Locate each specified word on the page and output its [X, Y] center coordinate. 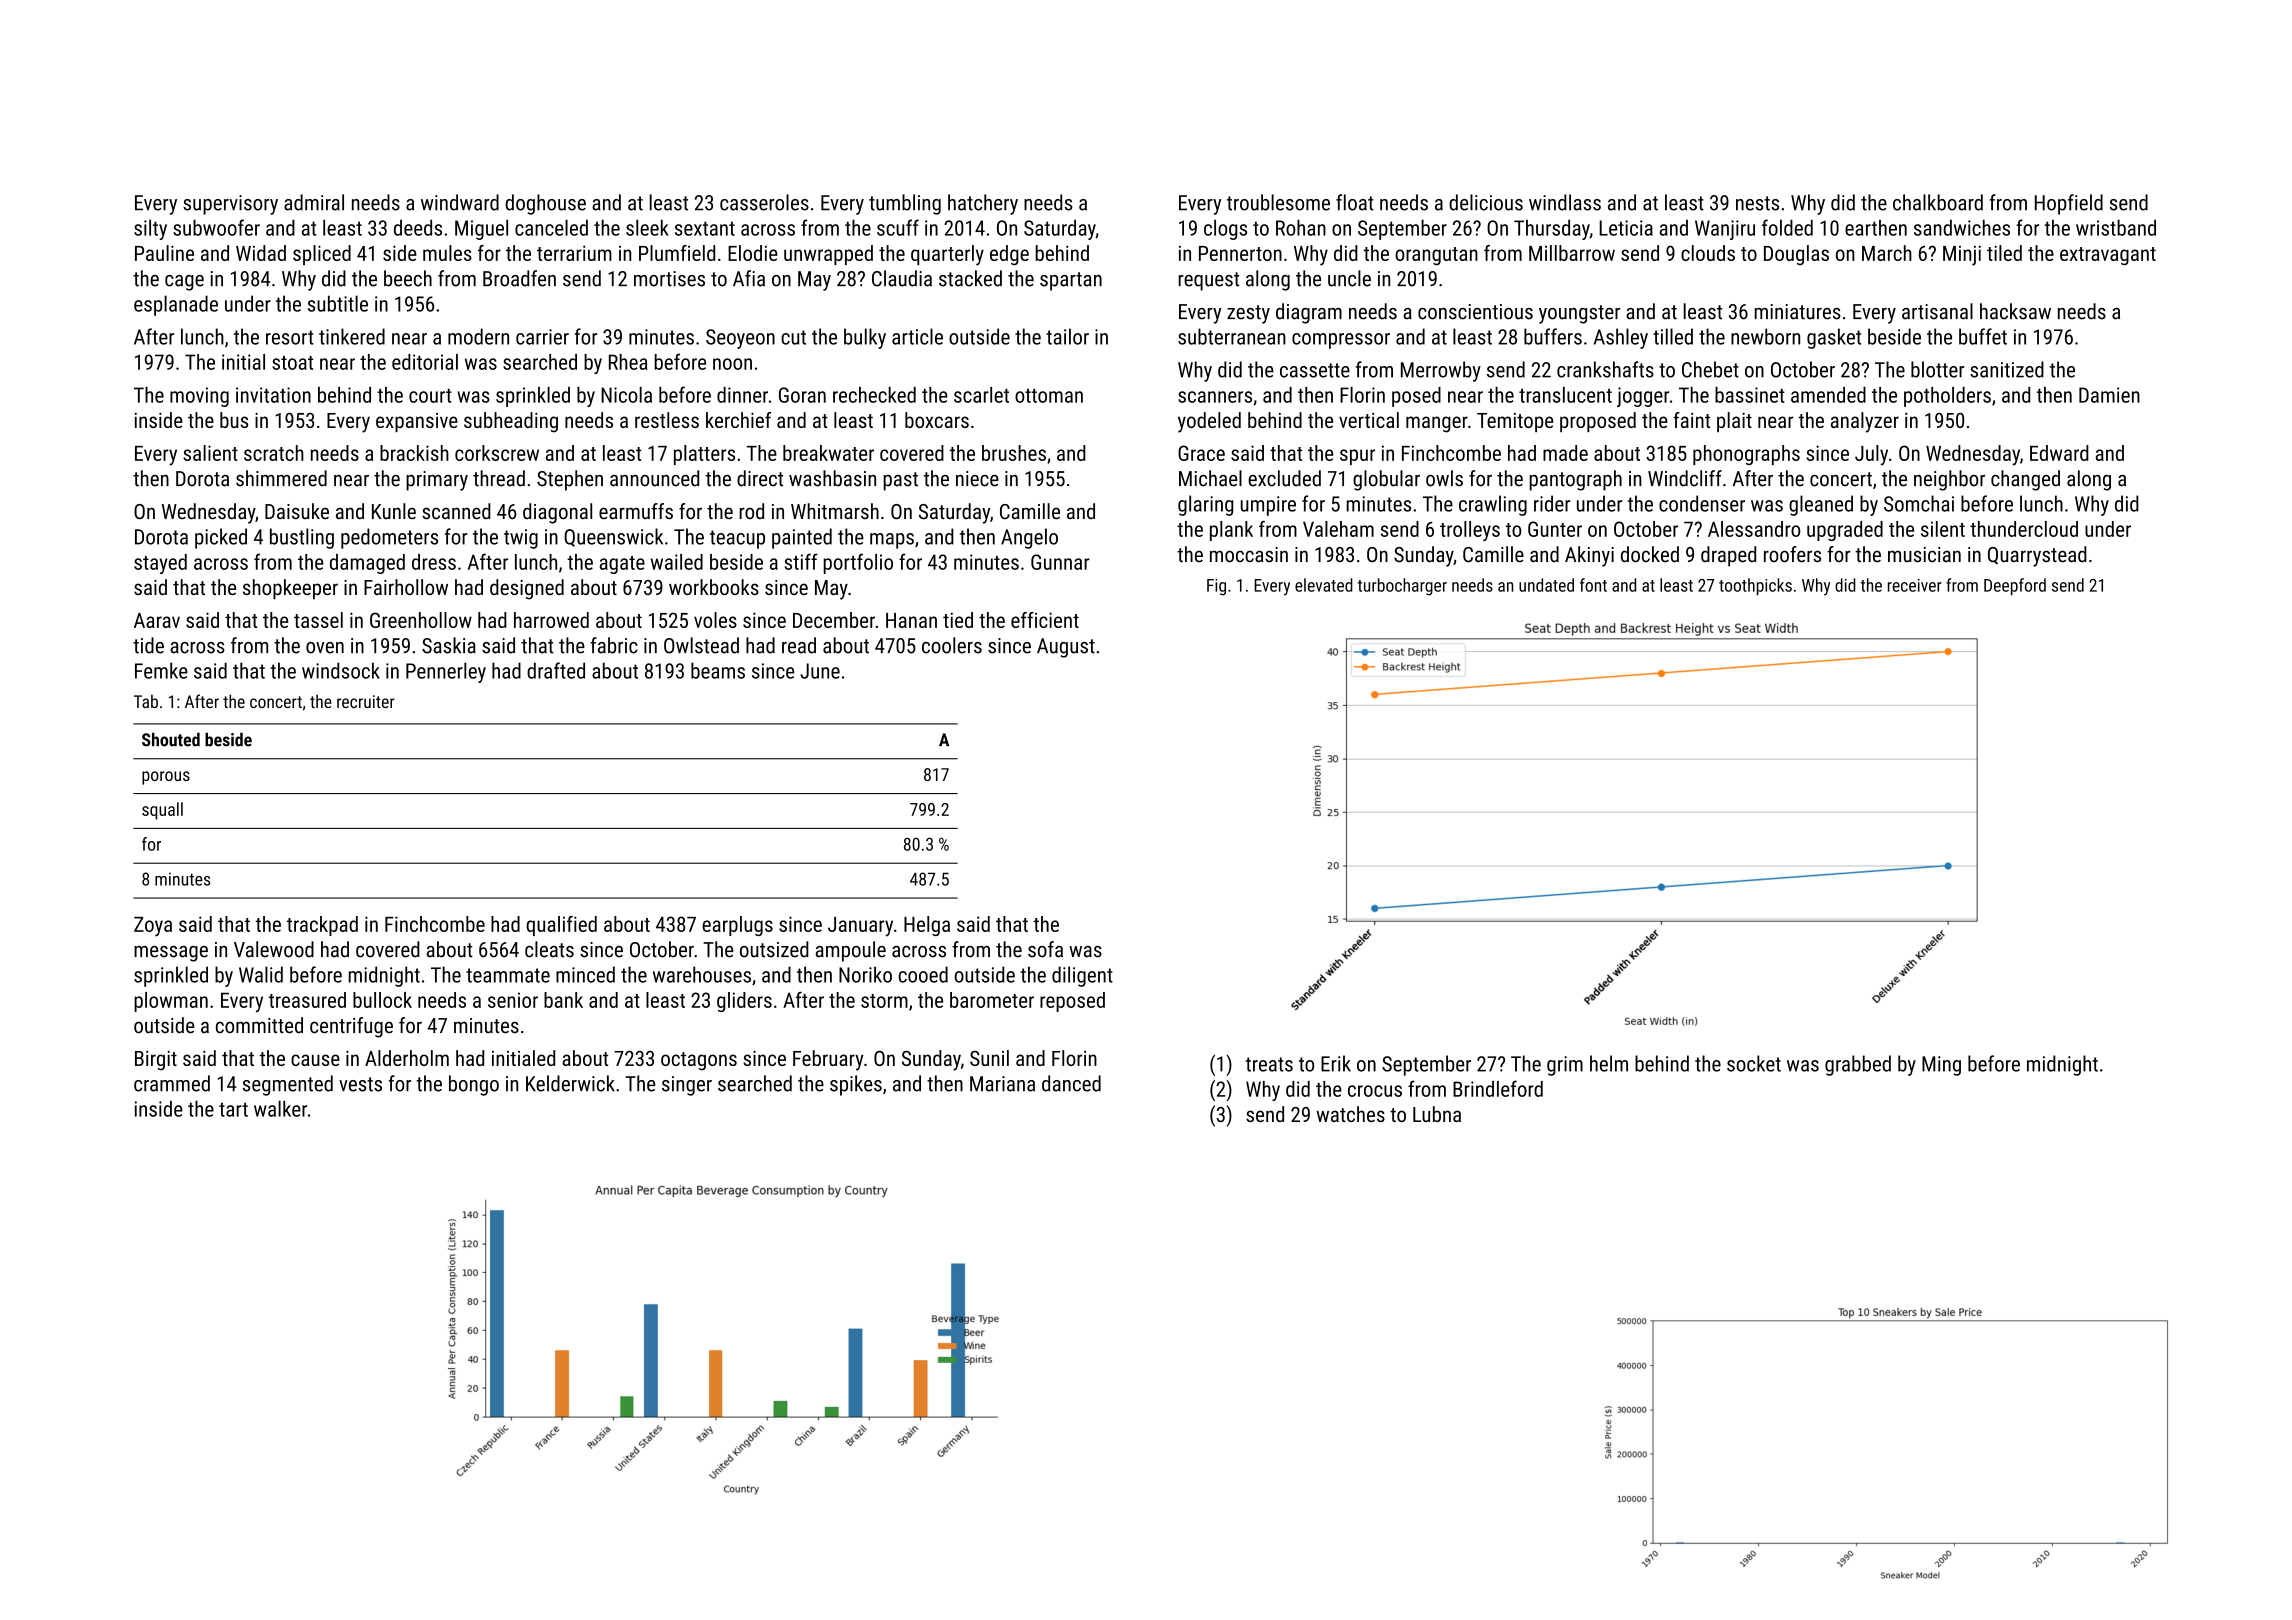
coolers [952, 645]
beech [408, 278]
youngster [1579, 314]
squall [162, 811]
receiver [1915, 585]
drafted [556, 670]
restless [667, 420]
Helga [927, 926]
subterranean [1232, 336]
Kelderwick [570, 1083]
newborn [1765, 336]
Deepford [2015, 586]
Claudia [902, 278]
